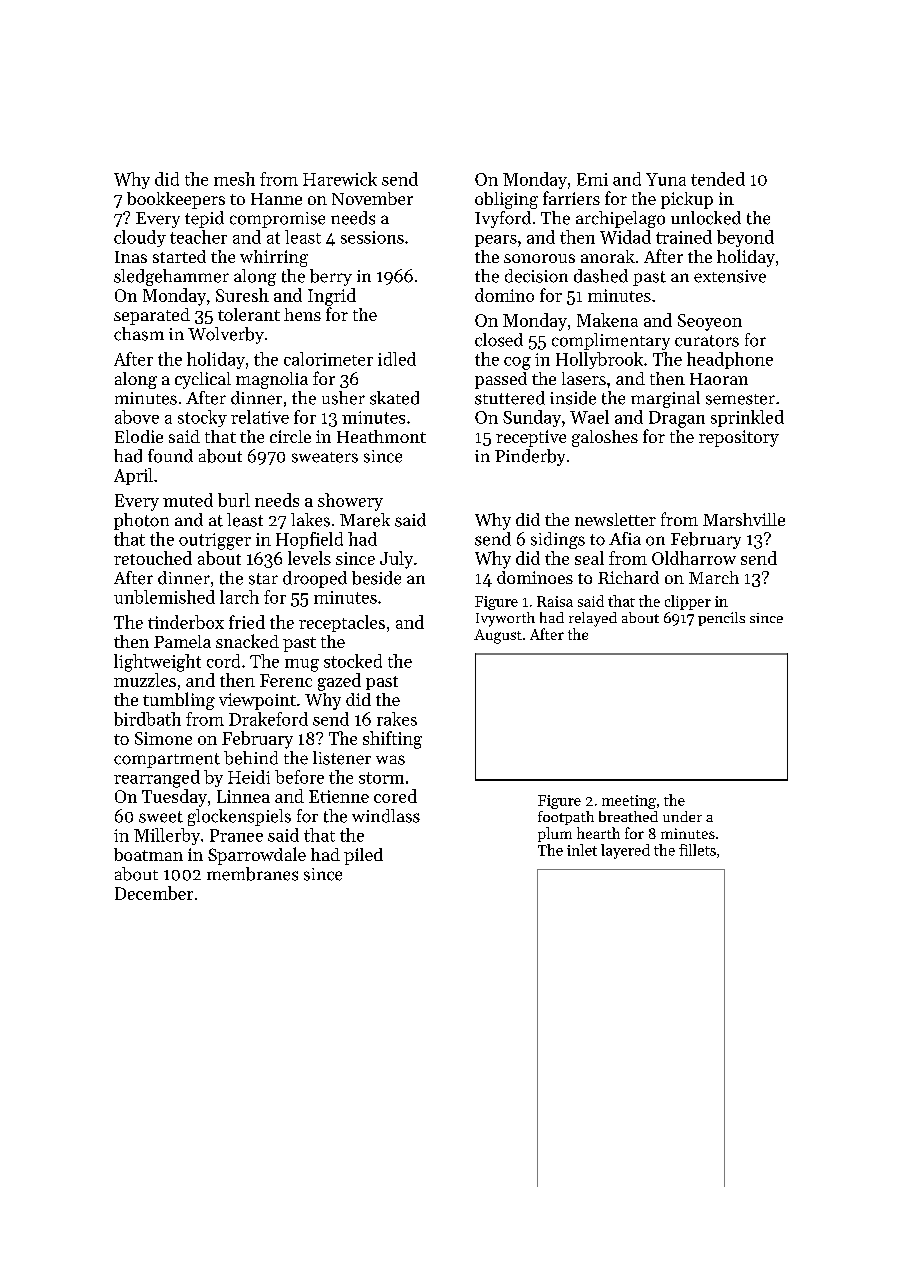 The height and width of the screenshot is (1281, 902). Describe the element at coordinates (620, 219) in the screenshot. I see `archipelago` at that location.
